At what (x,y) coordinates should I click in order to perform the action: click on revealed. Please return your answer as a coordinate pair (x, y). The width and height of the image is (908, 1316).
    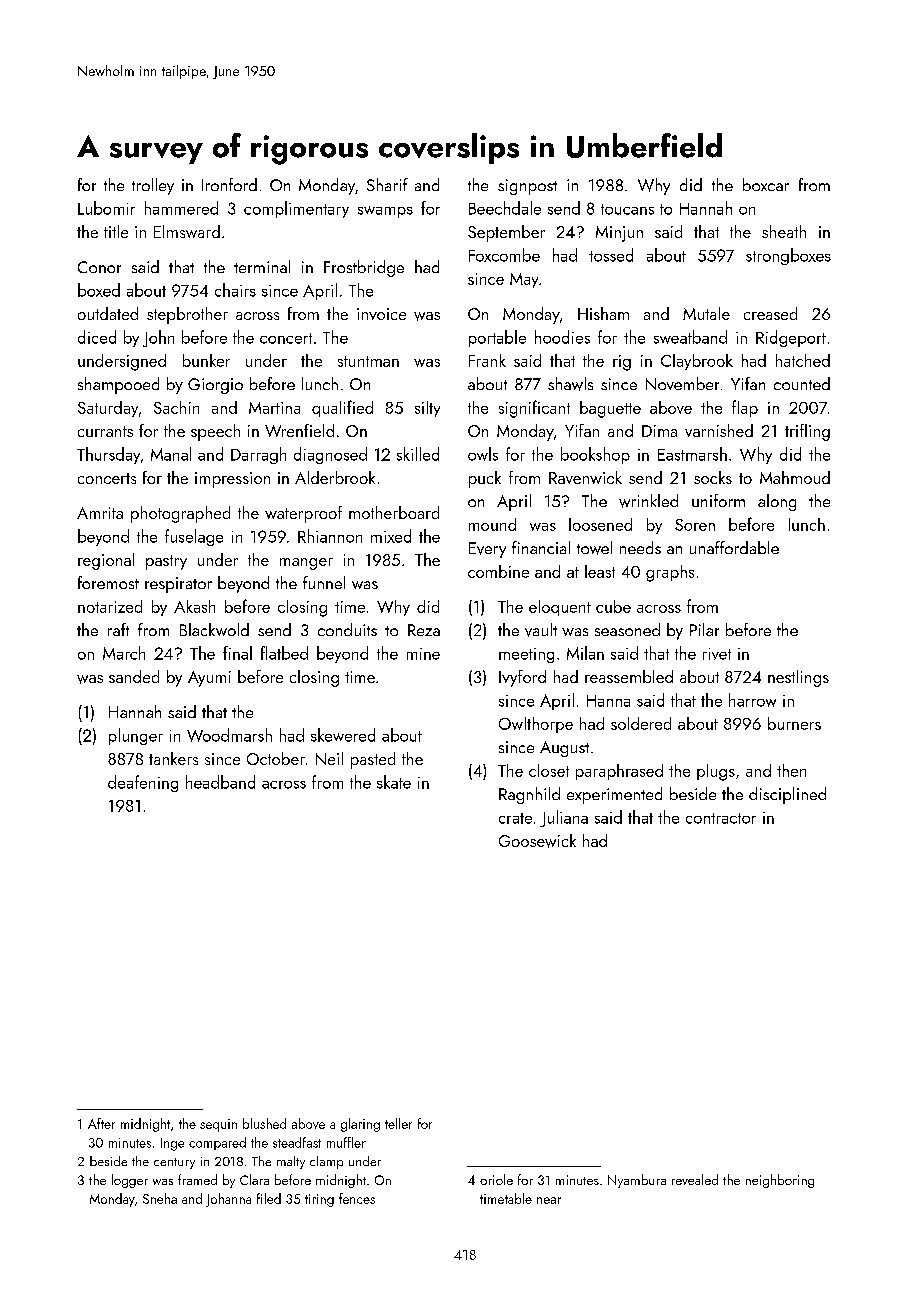
    Looking at the image, I should click on (695, 1179).
